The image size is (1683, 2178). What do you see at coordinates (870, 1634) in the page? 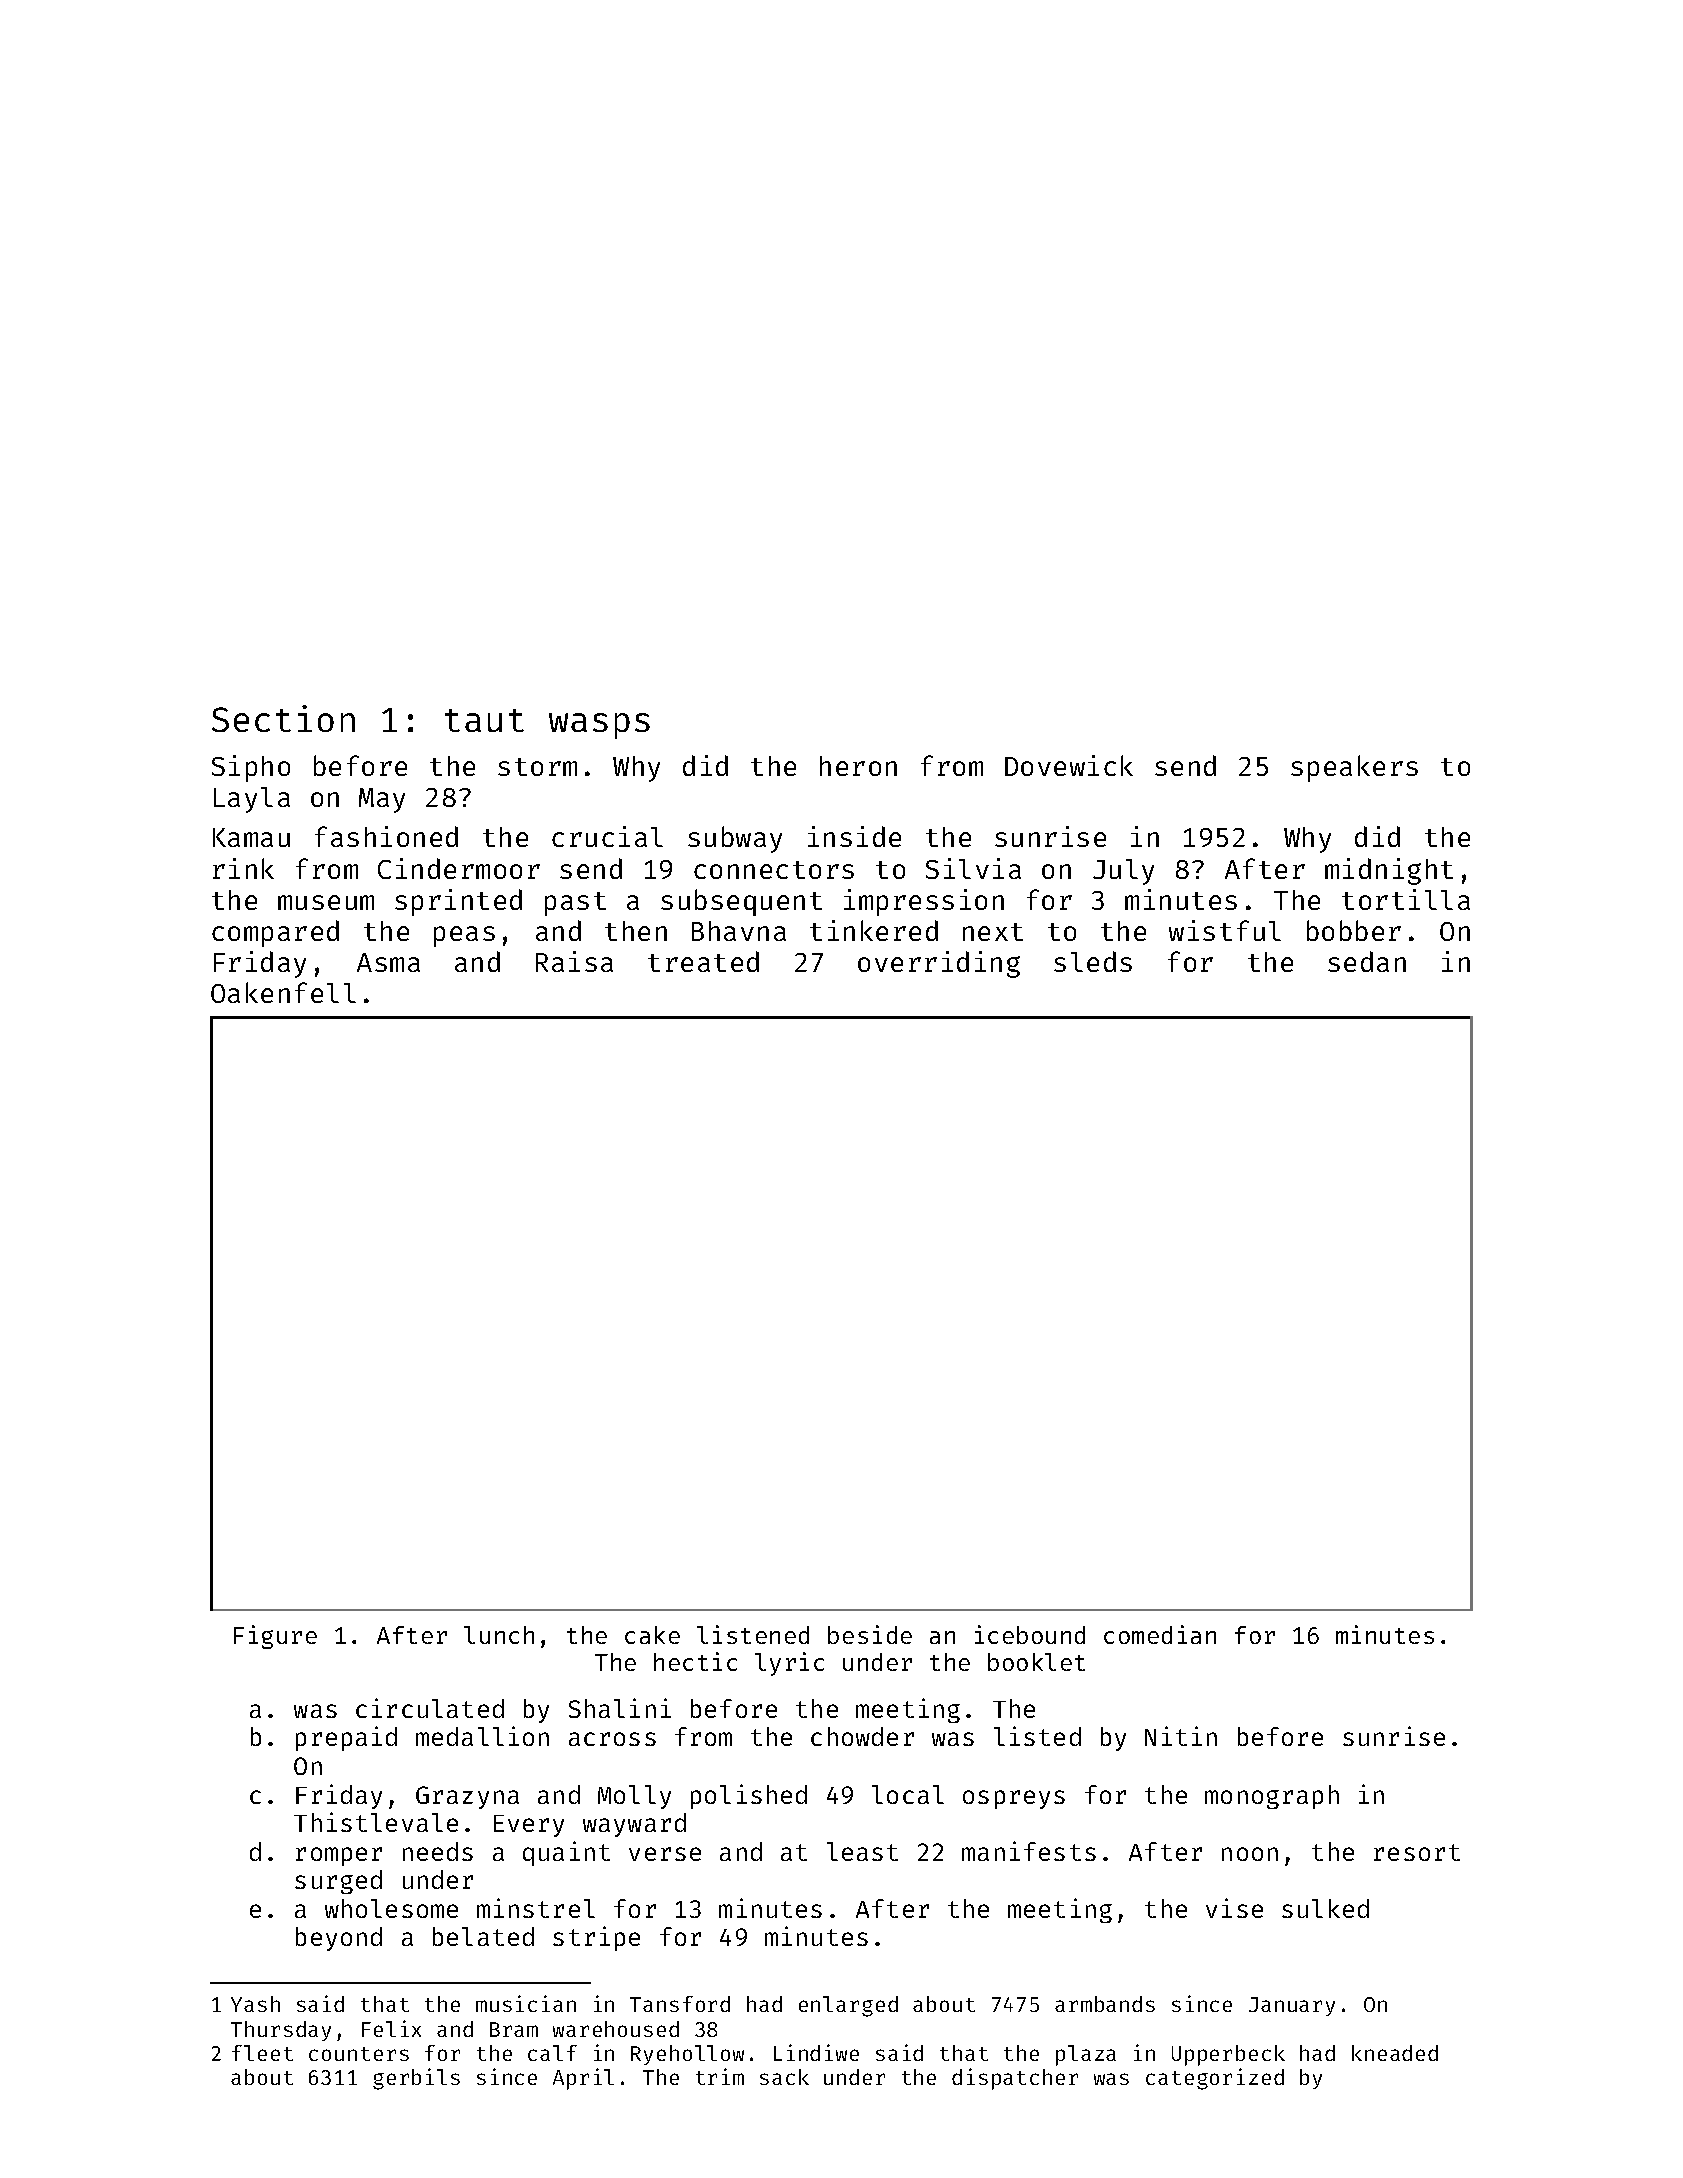
I see `beside` at bounding box center [870, 1634].
